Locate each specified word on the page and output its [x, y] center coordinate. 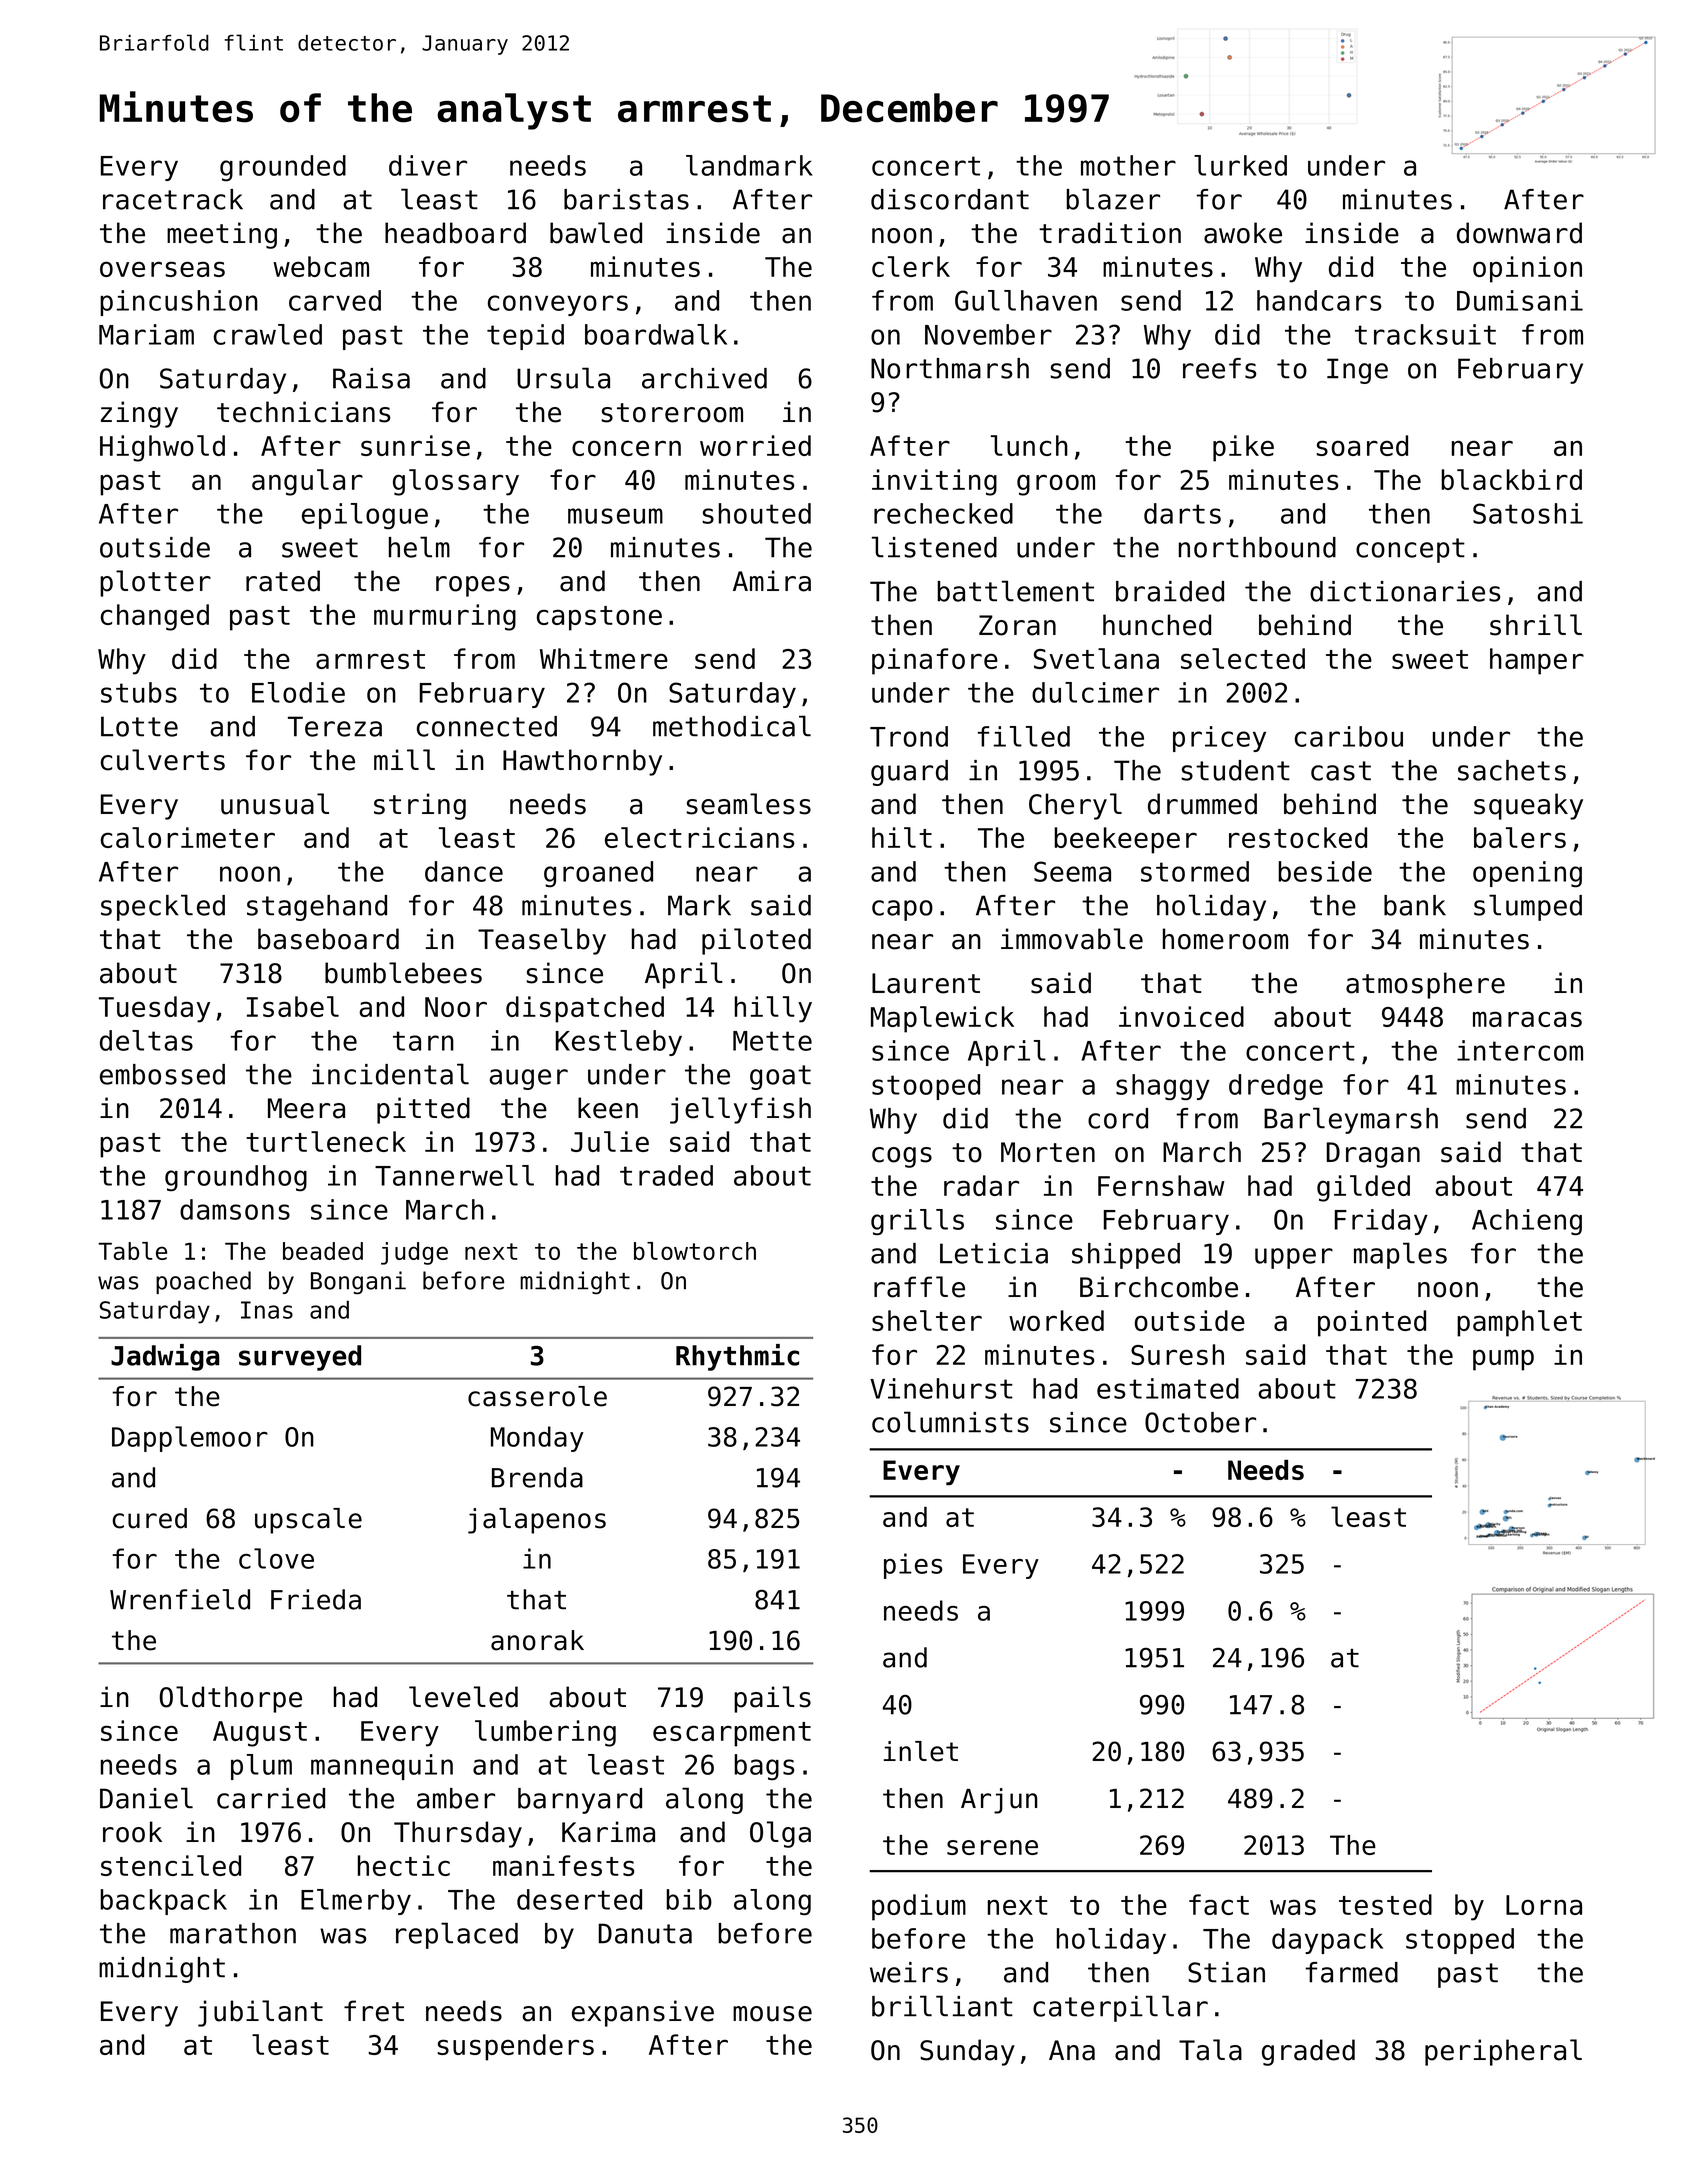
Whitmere [604, 658]
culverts [163, 760]
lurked [1240, 165]
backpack [163, 1902]
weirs [909, 1972]
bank [1415, 905]
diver [428, 165]
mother [1128, 165]
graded [1308, 2052]
